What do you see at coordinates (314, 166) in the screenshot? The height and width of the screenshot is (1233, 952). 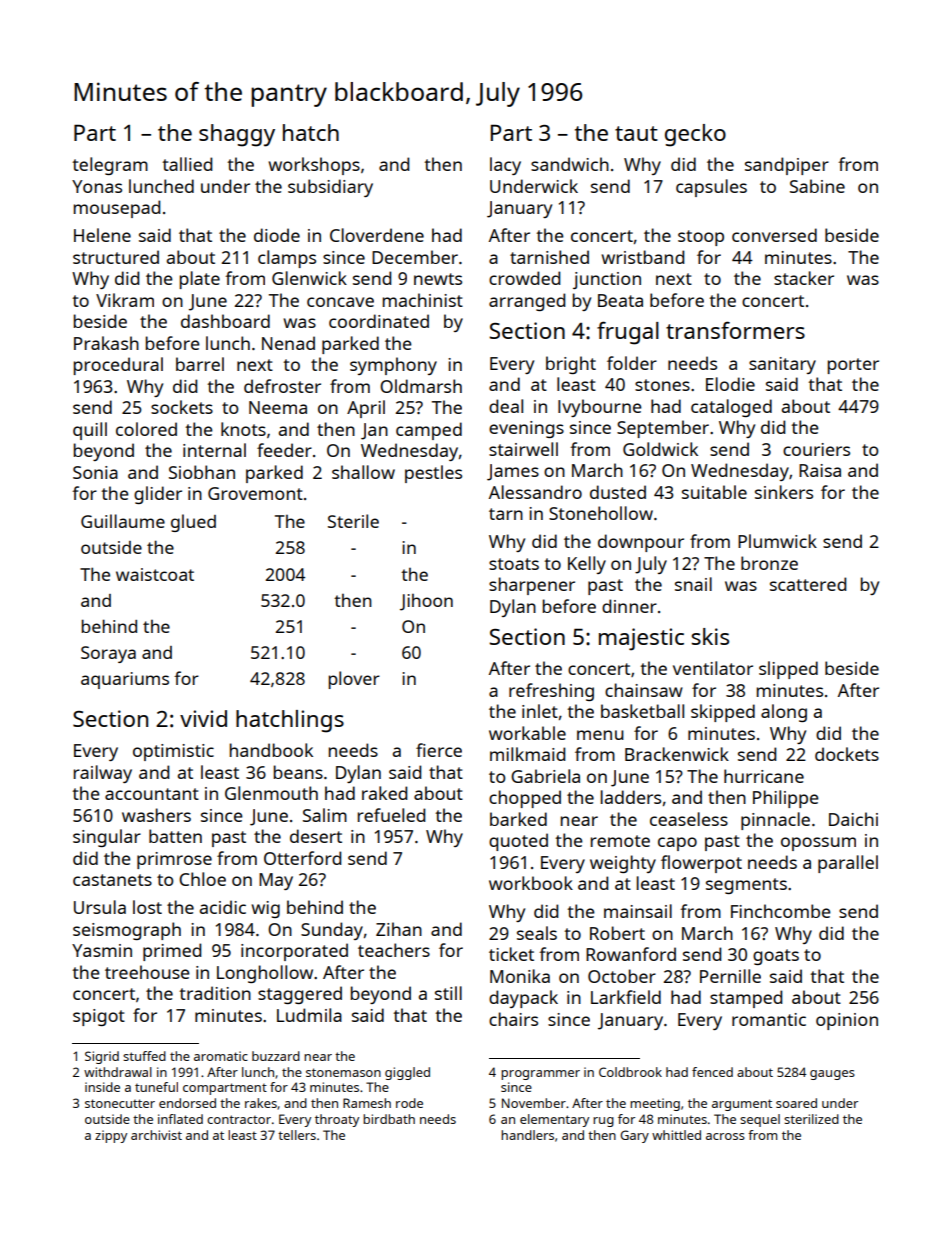 I see `workshops` at bounding box center [314, 166].
